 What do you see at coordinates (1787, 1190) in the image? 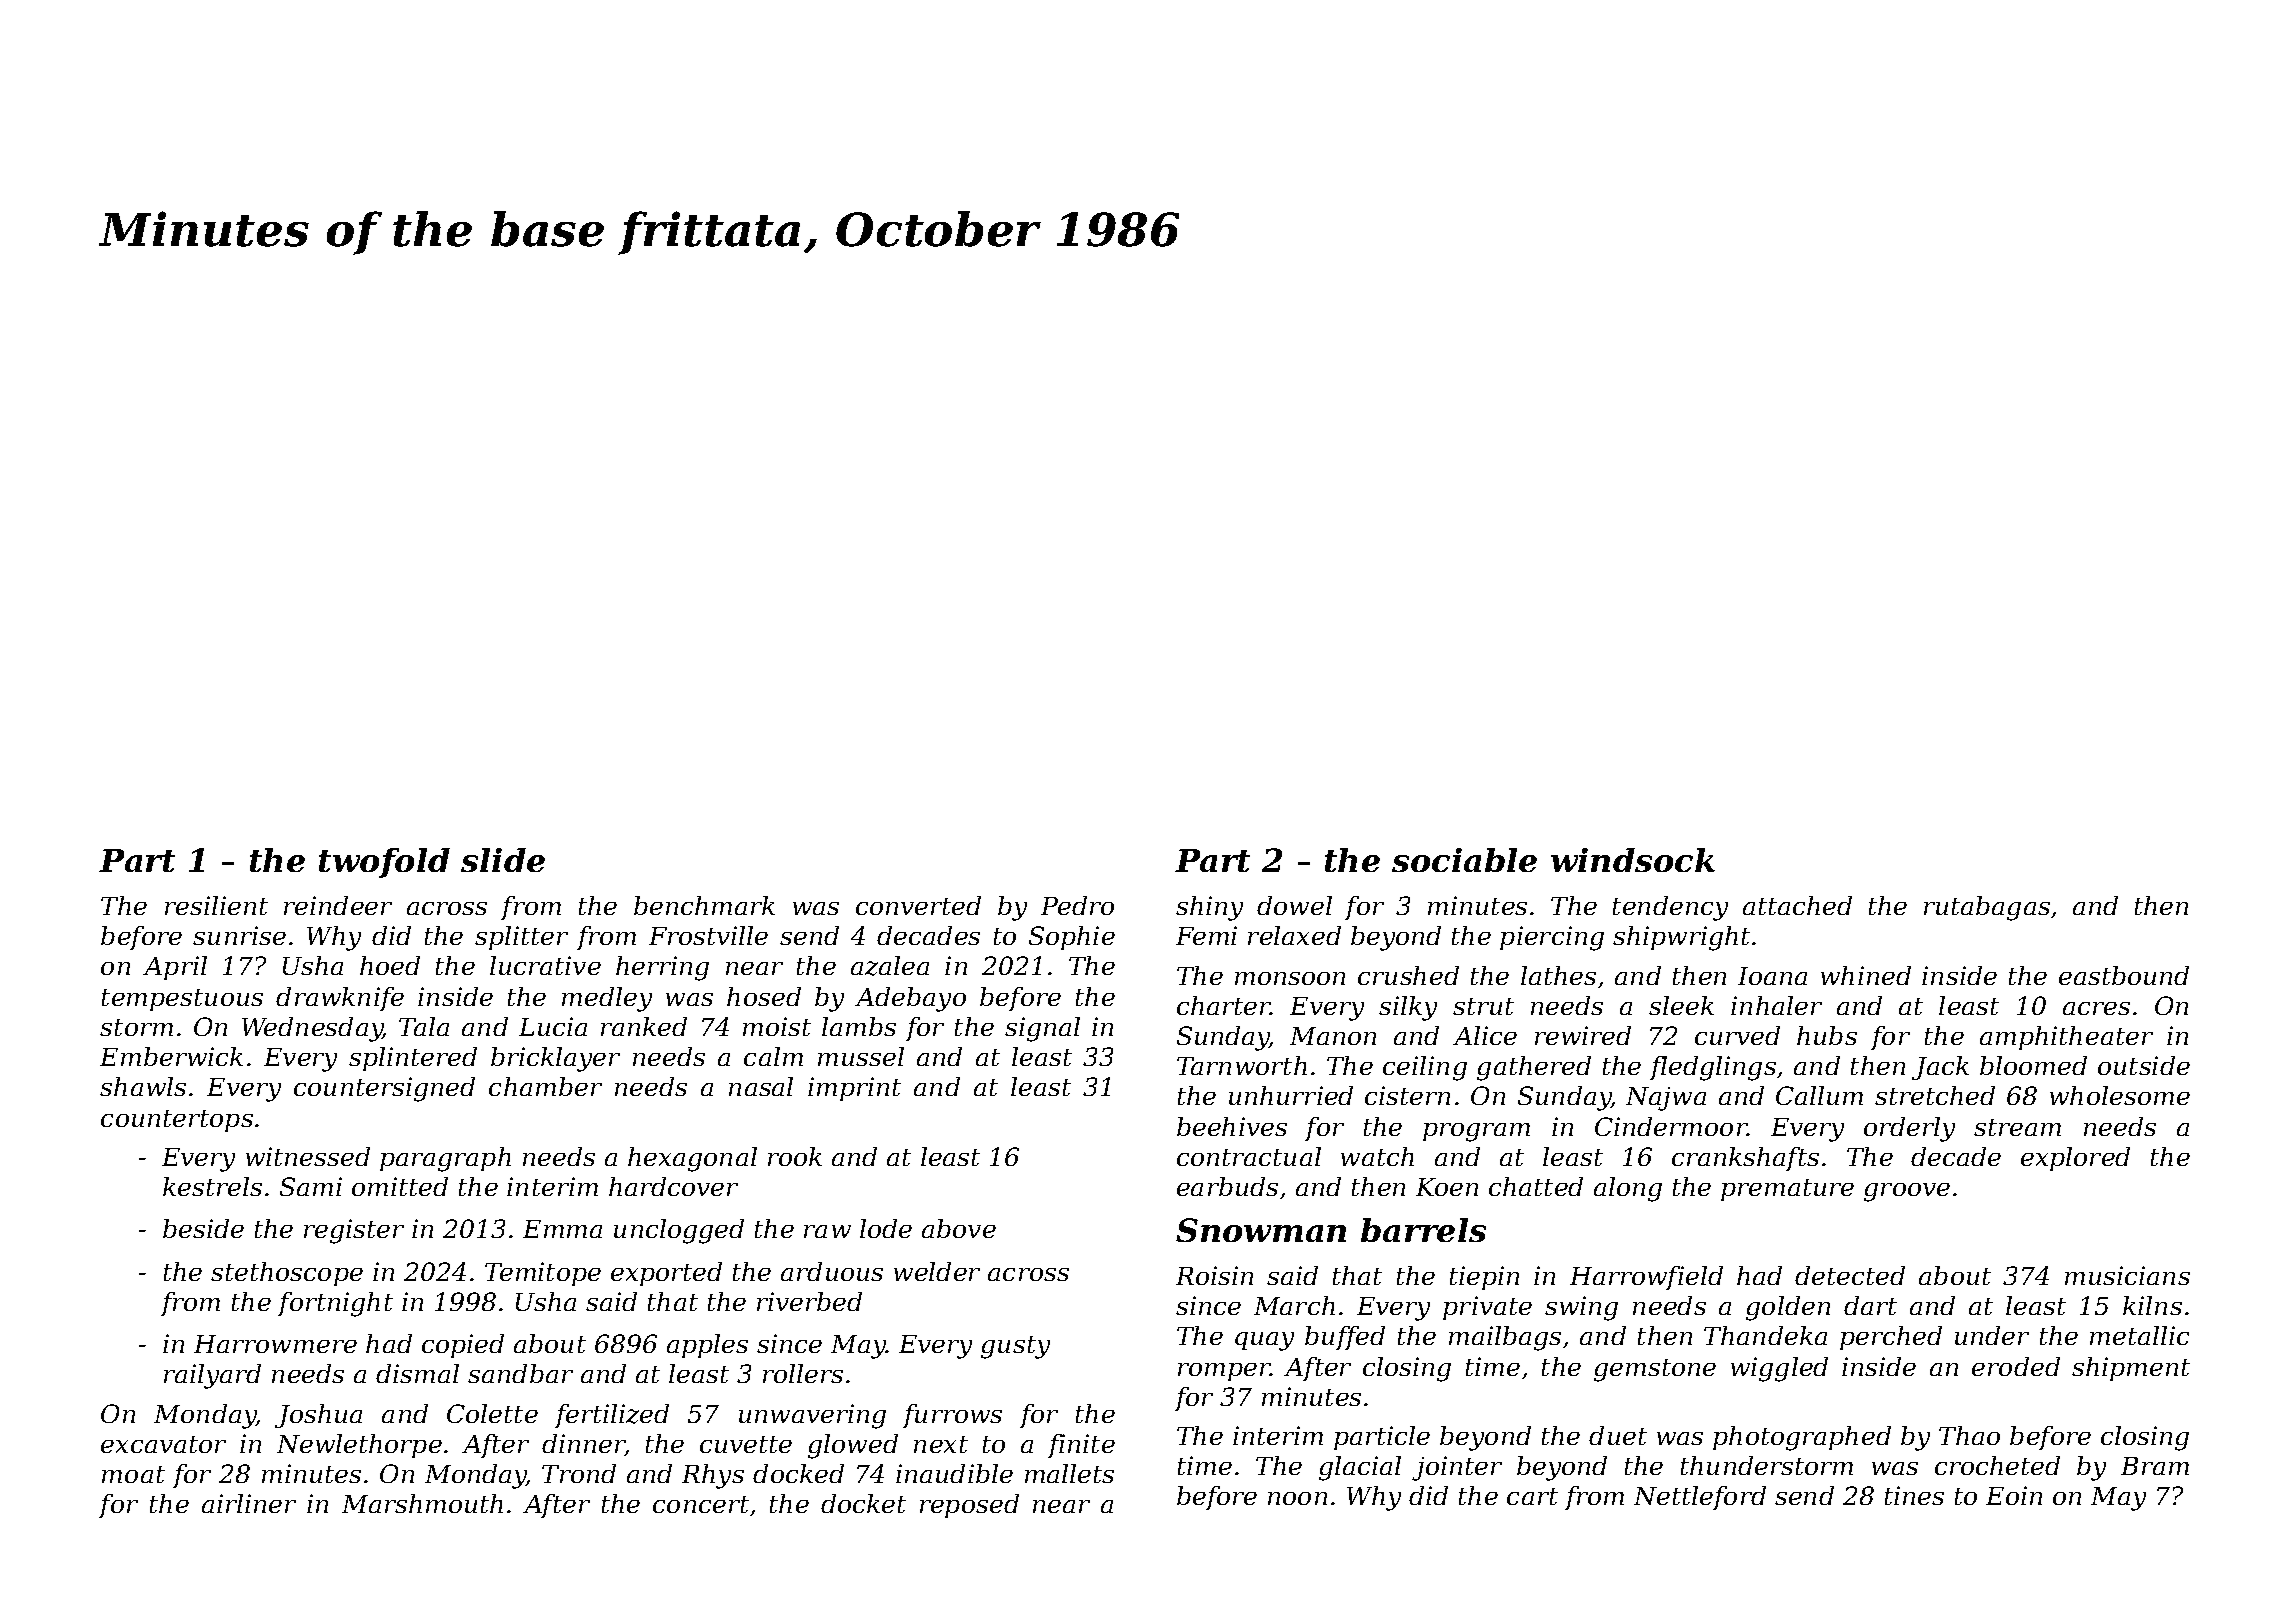
I see `premature` at bounding box center [1787, 1190].
